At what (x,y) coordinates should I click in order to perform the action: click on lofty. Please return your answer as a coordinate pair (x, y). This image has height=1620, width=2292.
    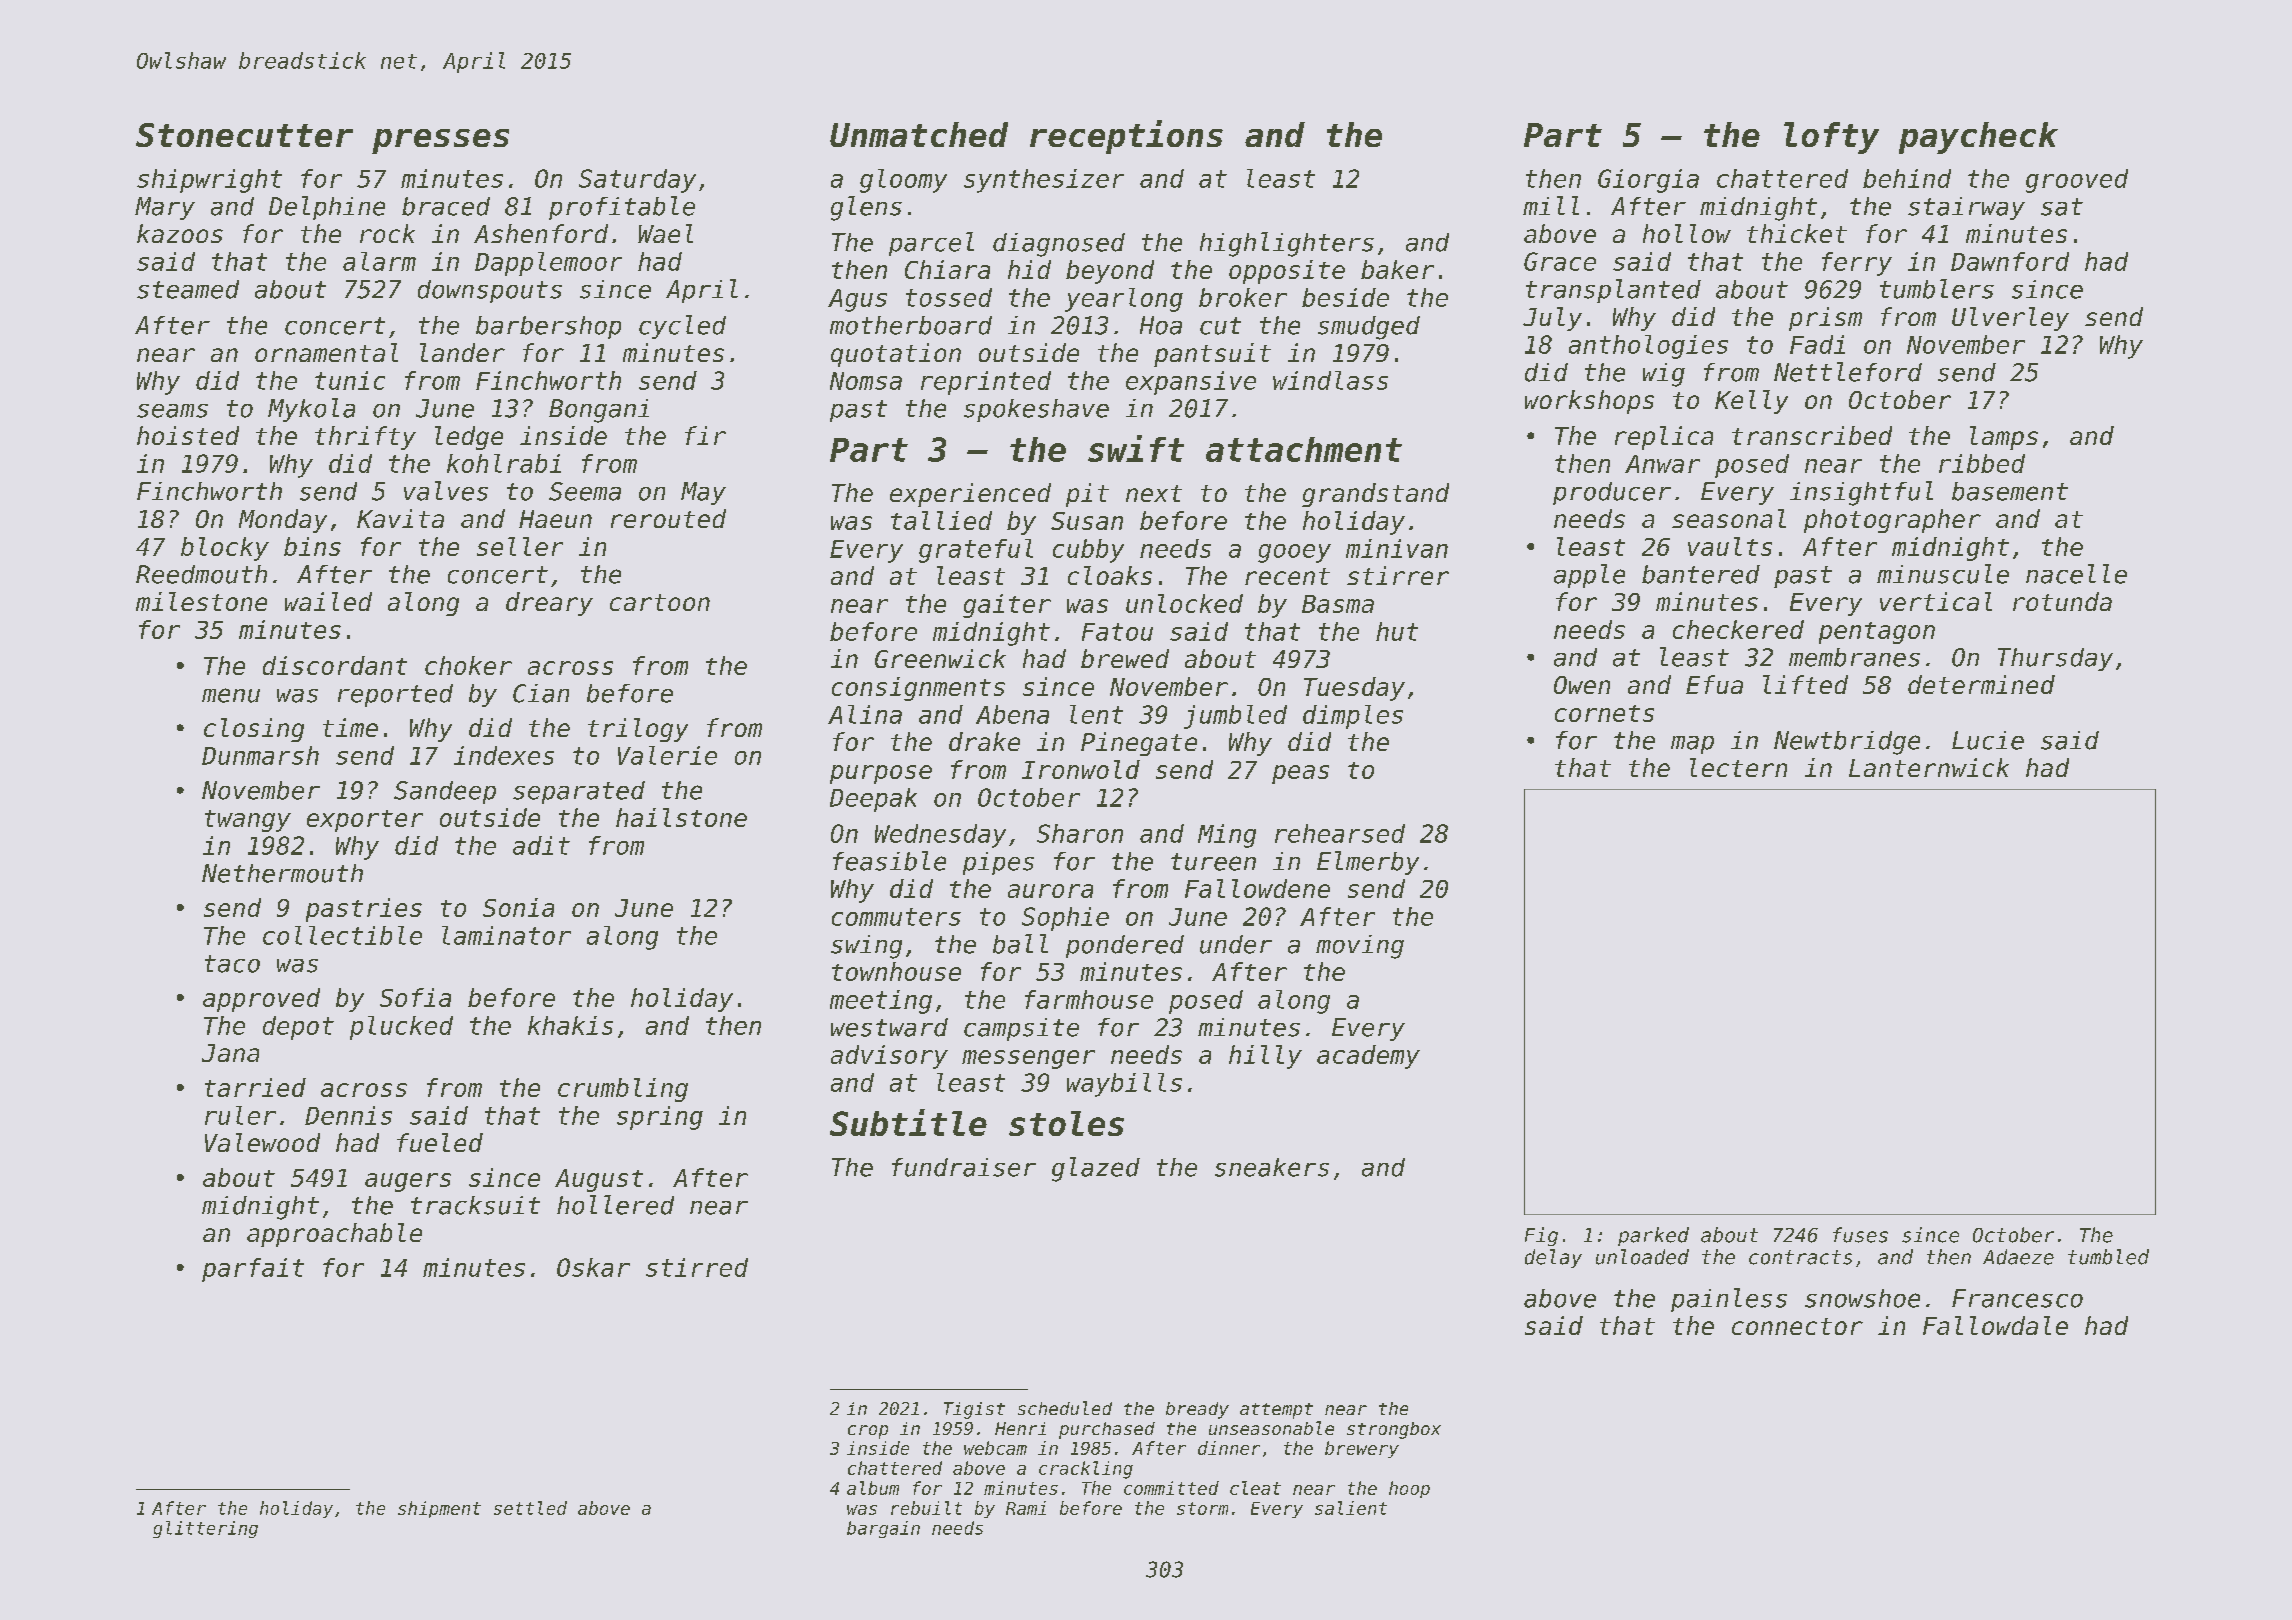
    Looking at the image, I should click on (1831, 138).
